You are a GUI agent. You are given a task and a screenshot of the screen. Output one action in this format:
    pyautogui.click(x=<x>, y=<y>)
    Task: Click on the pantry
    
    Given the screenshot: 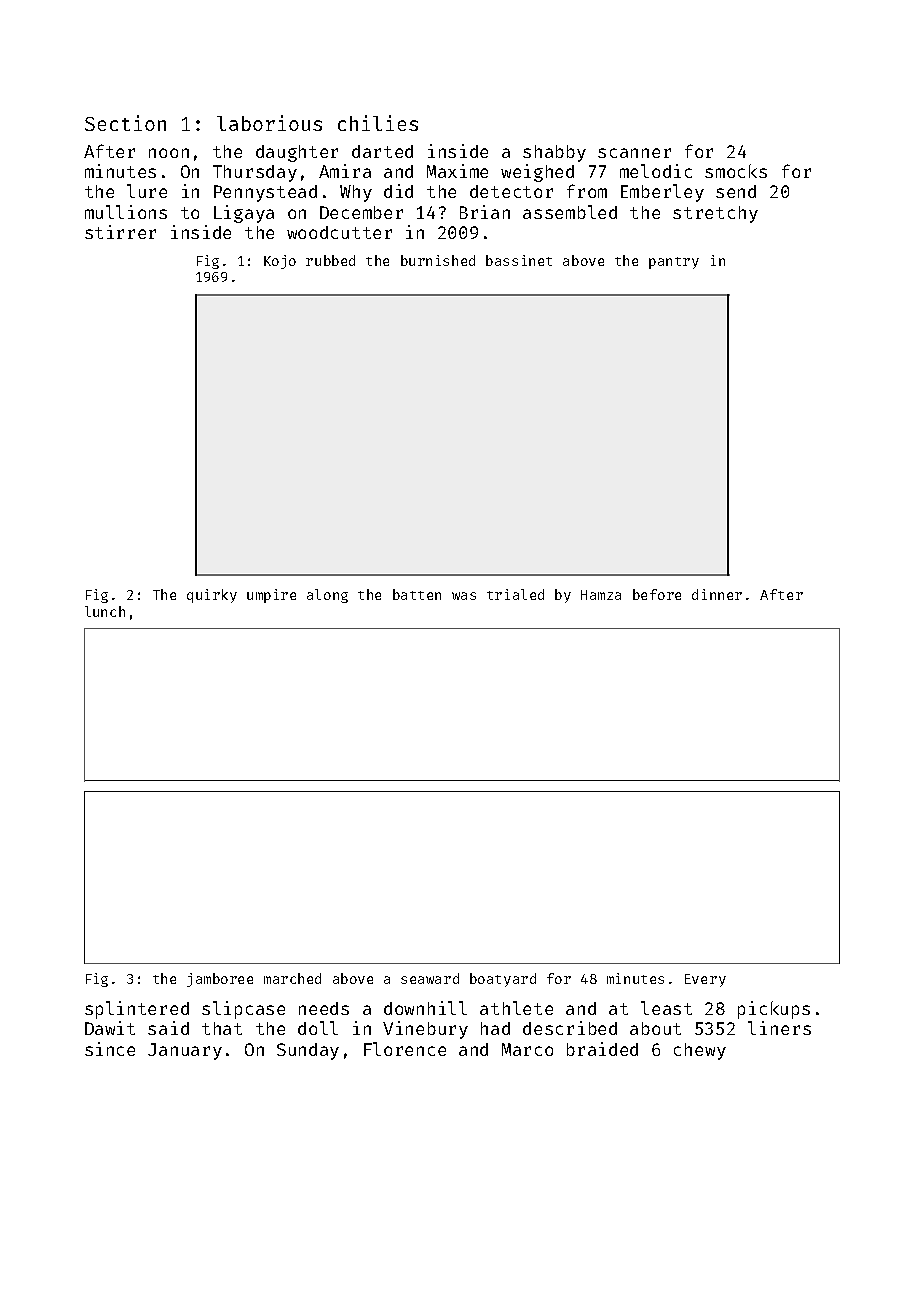 What is the action you would take?
    pyautogui.click(x=674, y=263)
